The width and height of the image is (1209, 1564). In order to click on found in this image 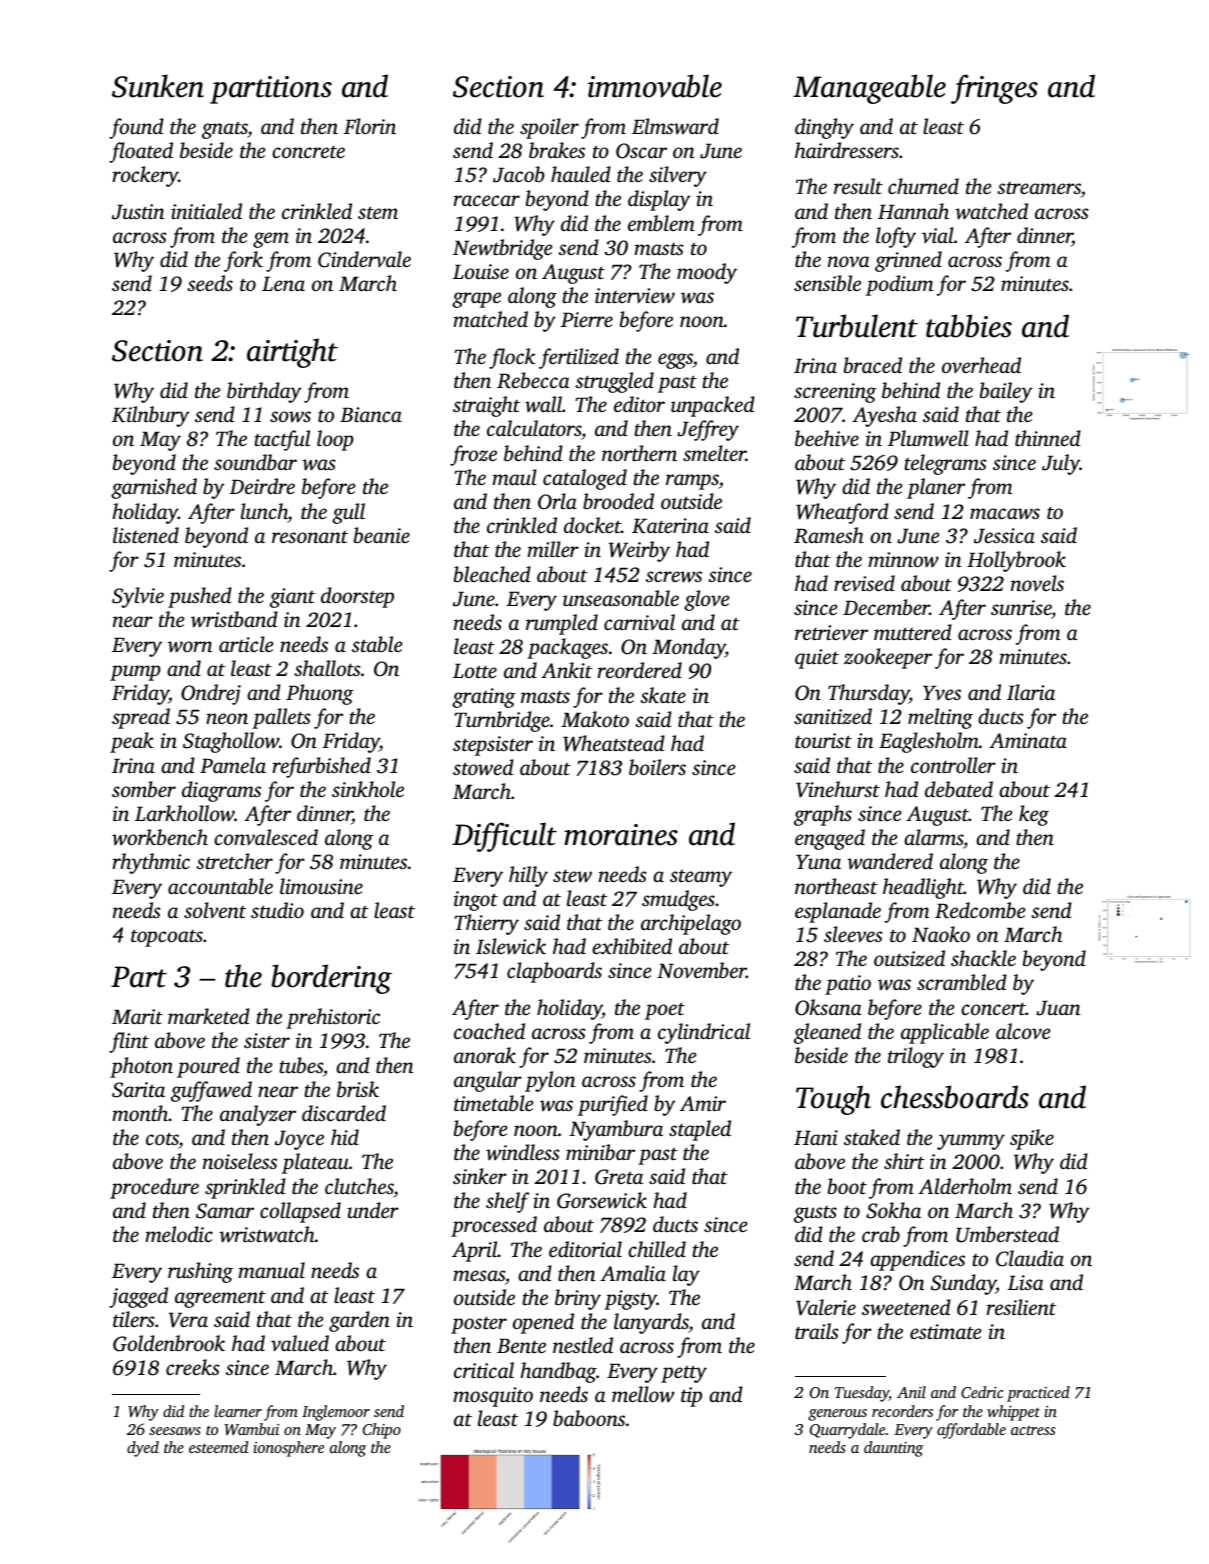, I will do `click(136, 128)`.
